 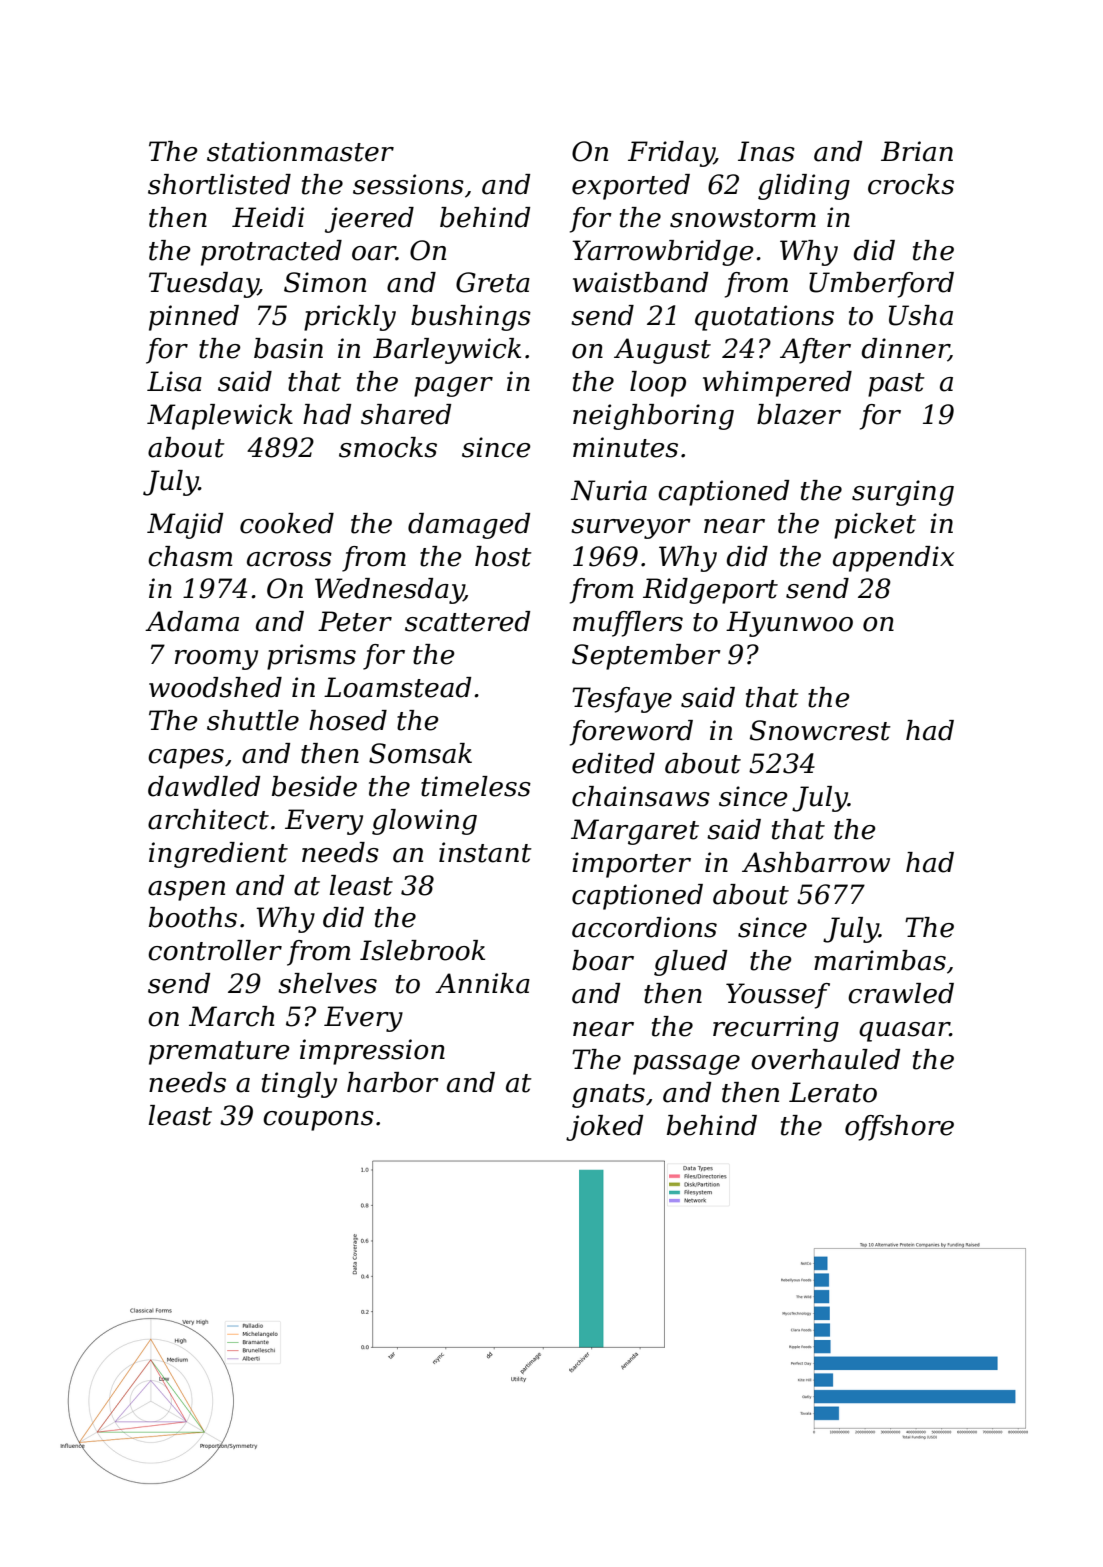 I want to click on Lisa, so click(x=174, y=381).
